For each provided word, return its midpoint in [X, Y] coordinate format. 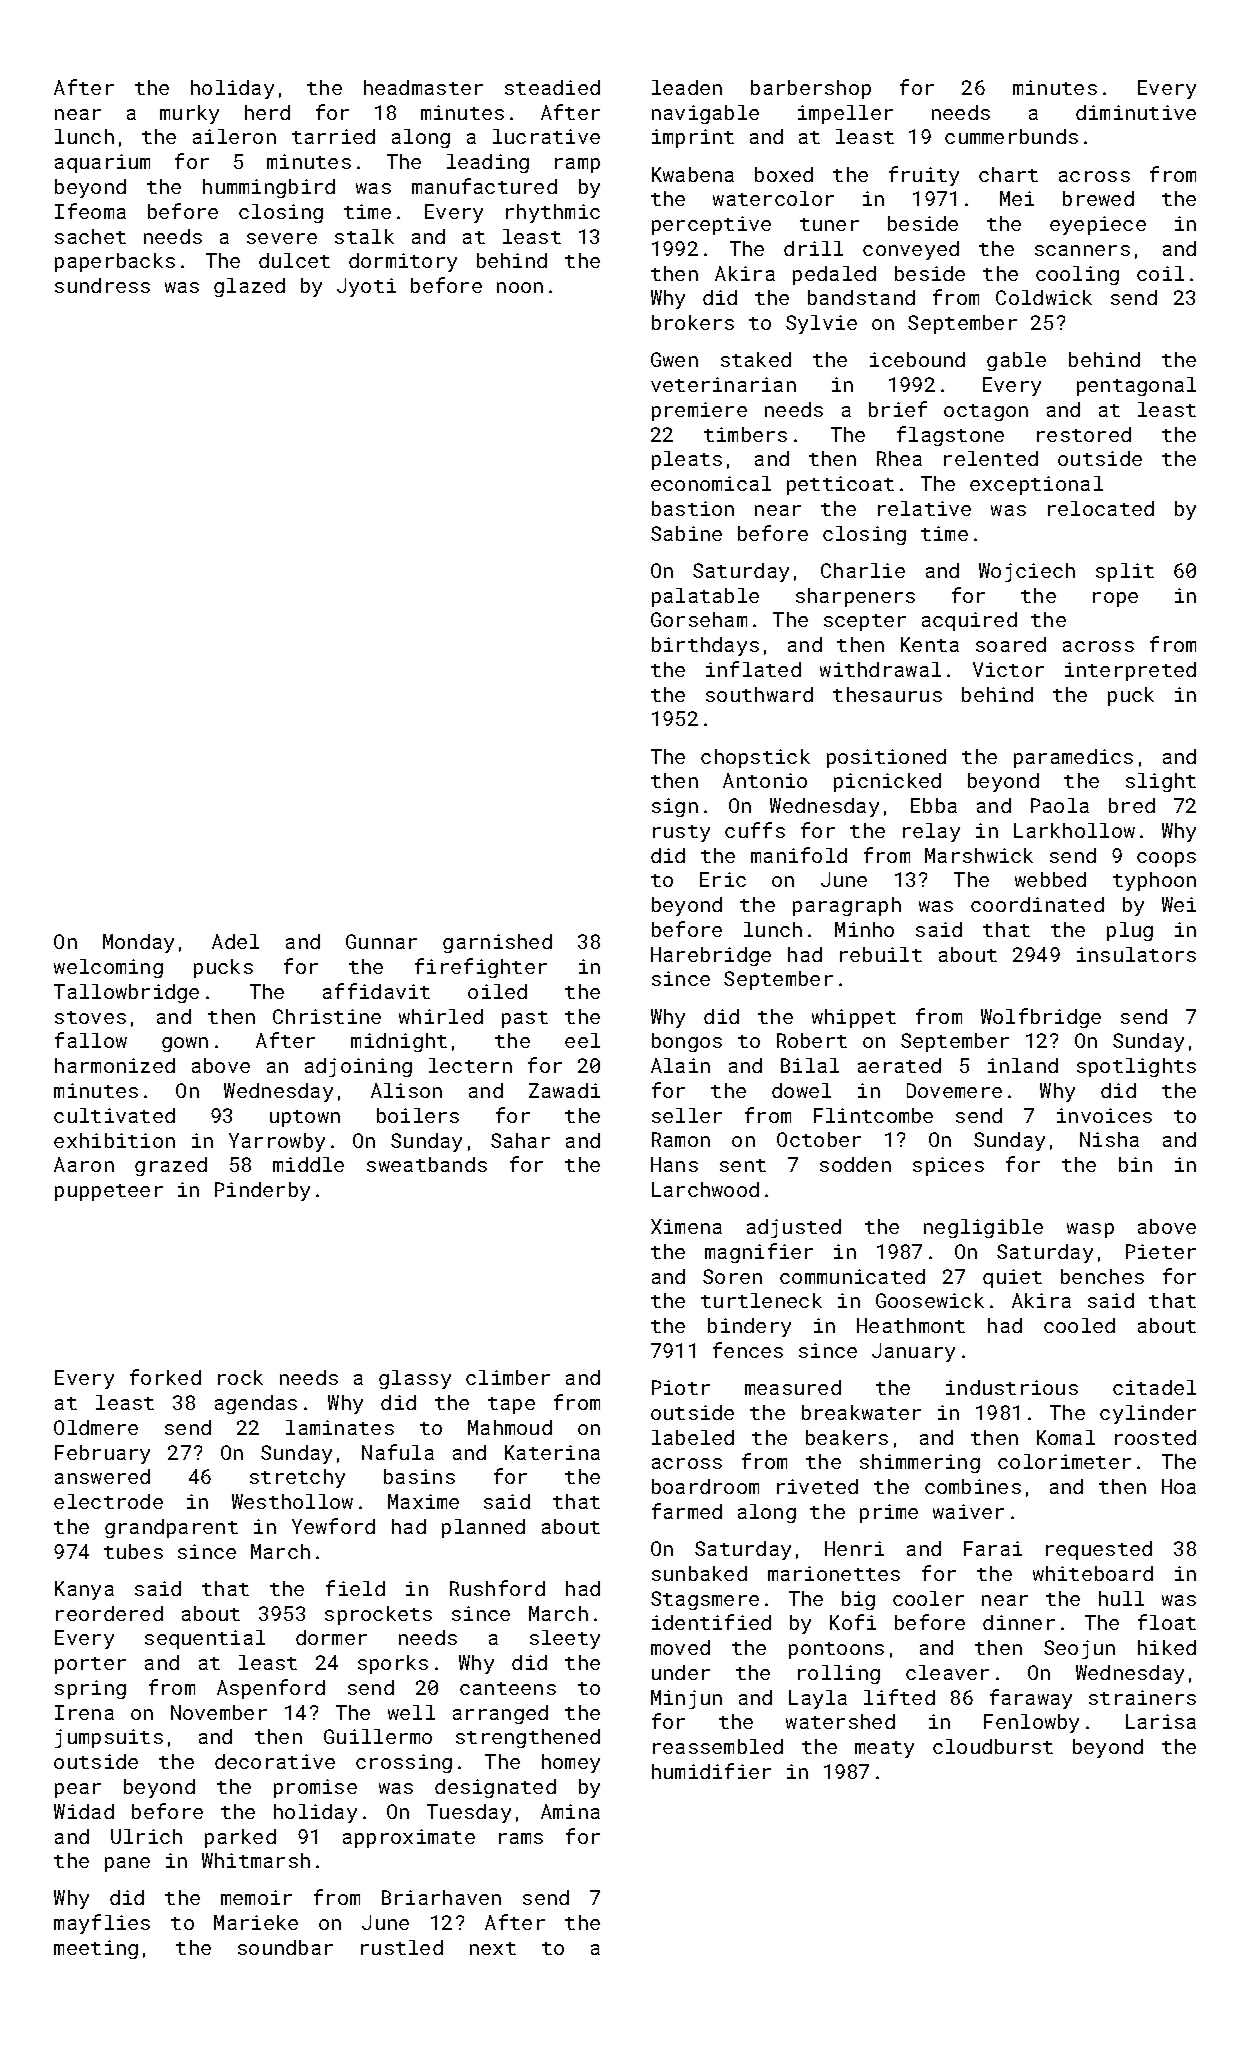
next [493, 1948]
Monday [138, 943]
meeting [96, 1949]
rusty [681, 833]
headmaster [423, 87]
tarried [333, 136]
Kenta [930, 644]
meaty [884, 1749]
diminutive [1136, 112]
